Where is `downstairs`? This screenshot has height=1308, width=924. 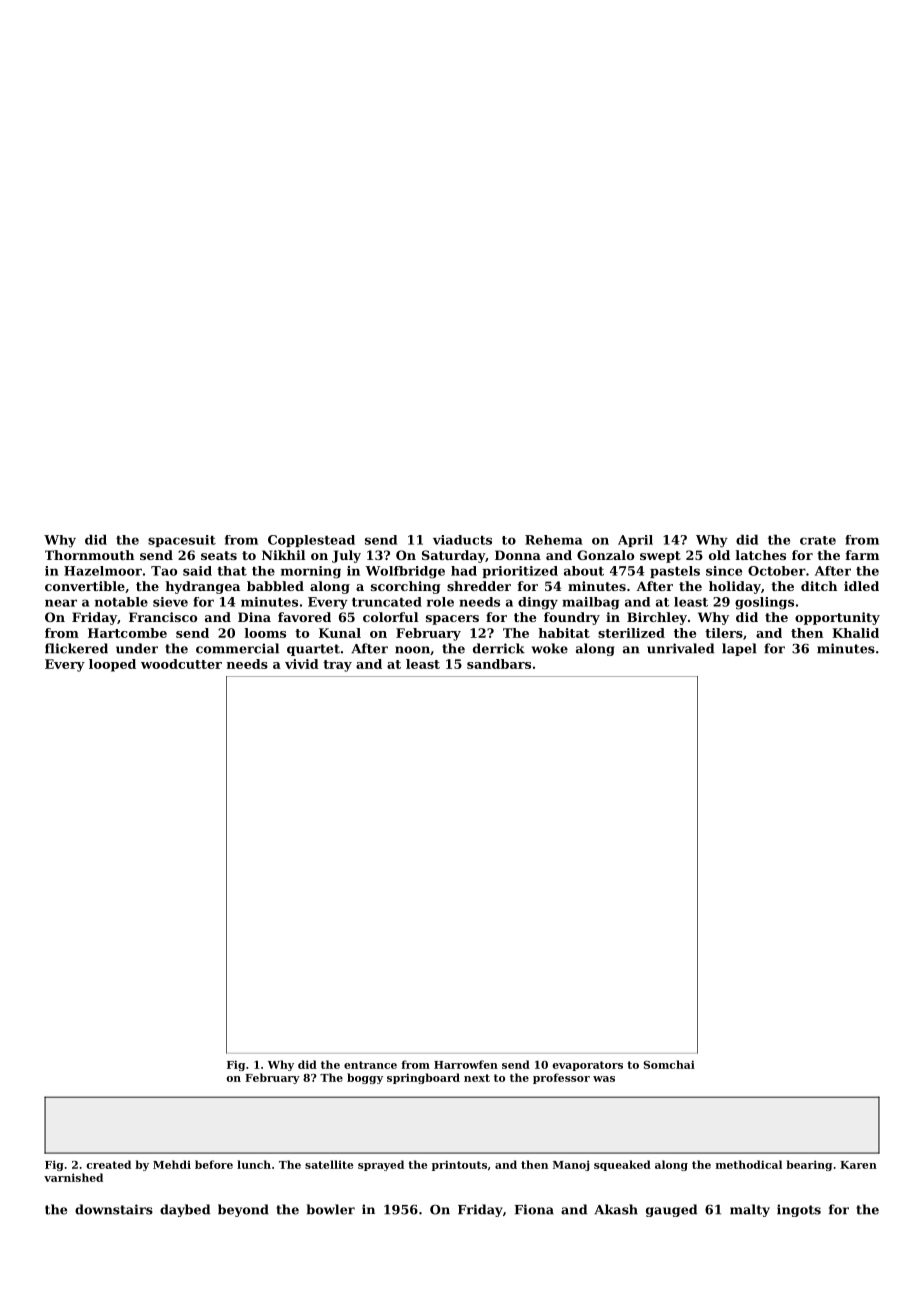 downstairs is located at coordinates (114, 1209).
